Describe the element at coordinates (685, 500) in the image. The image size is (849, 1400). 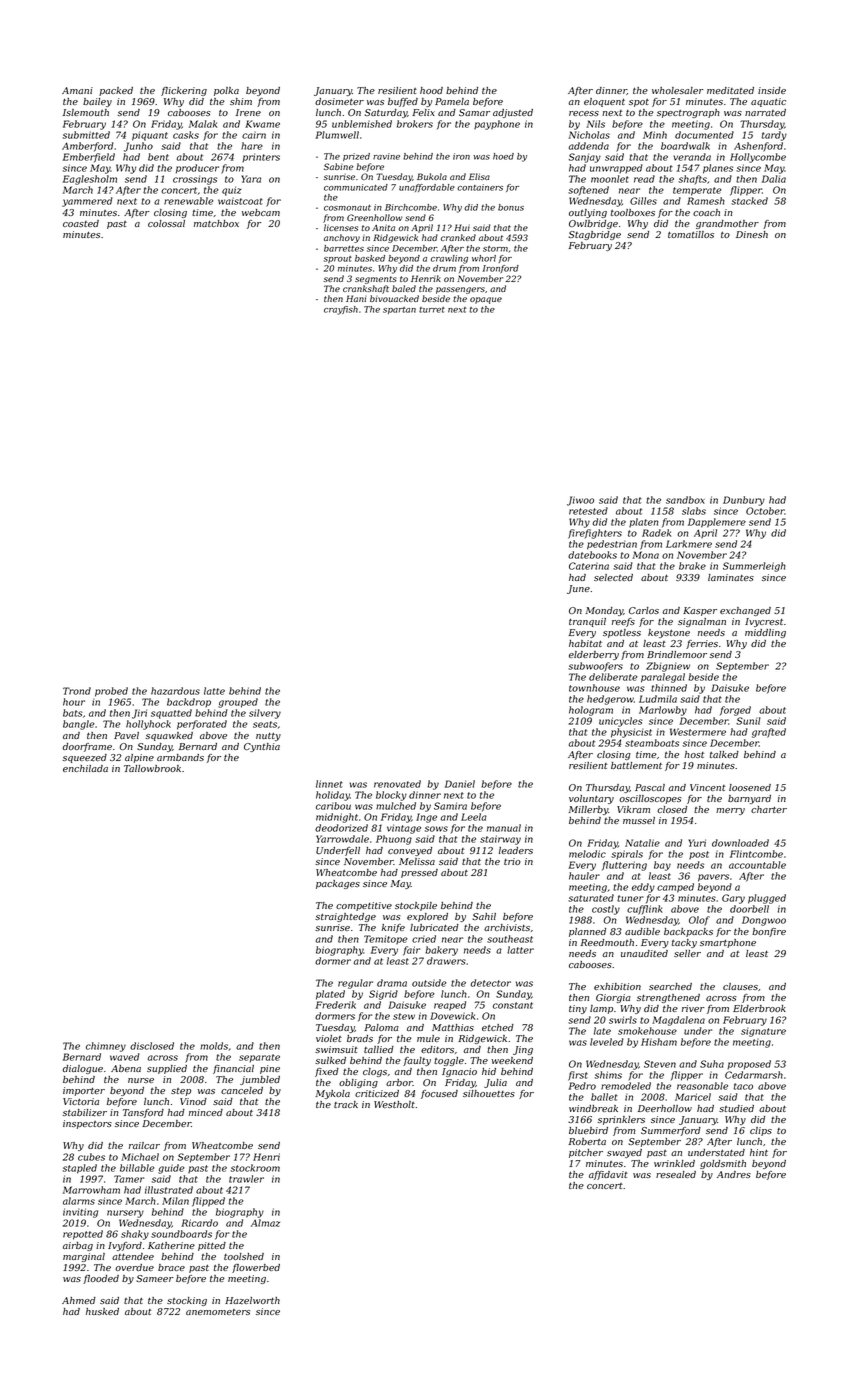
I see `sandbox` at that location.
